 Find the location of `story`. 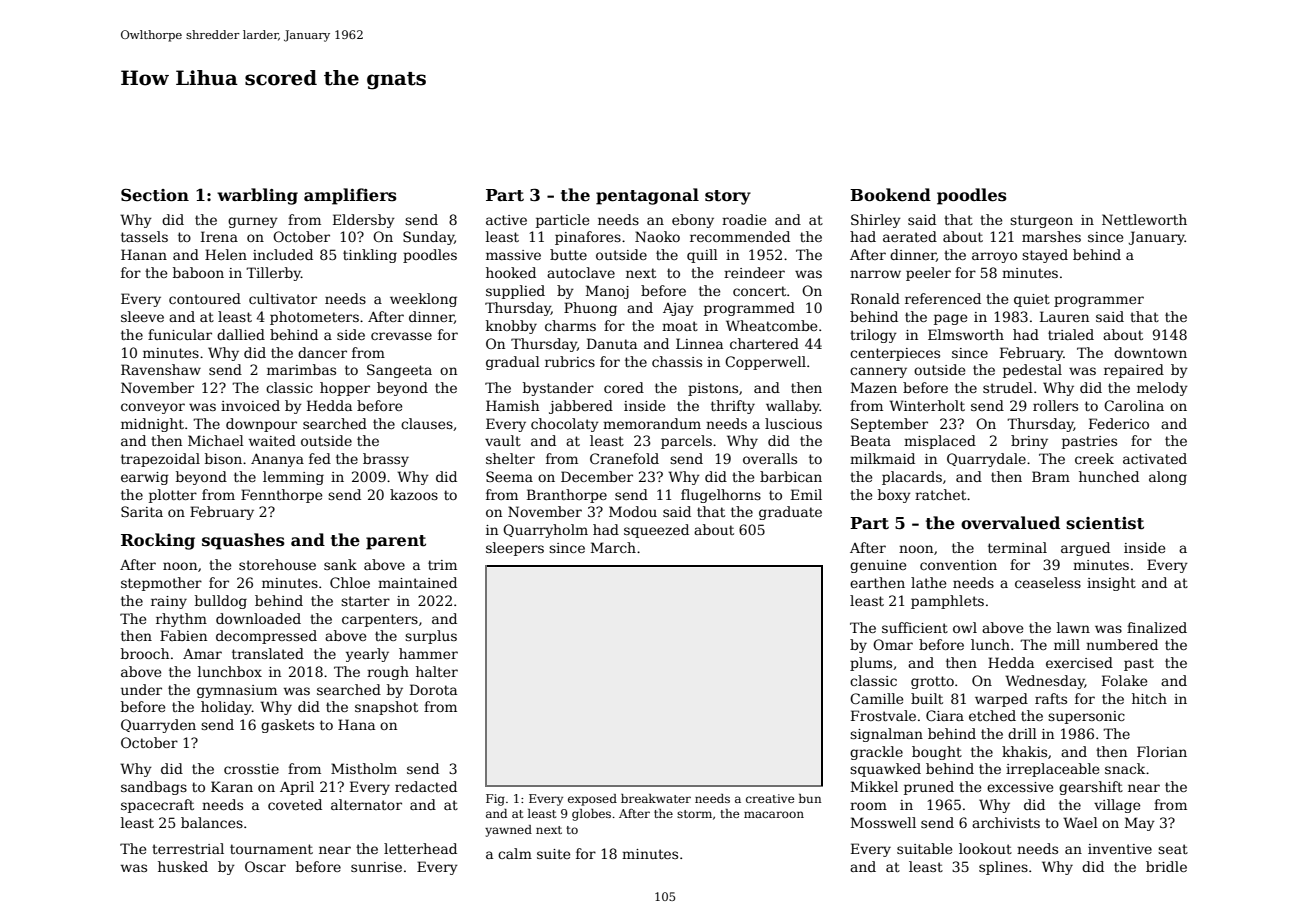

story is located at coordinates (728, 197).
